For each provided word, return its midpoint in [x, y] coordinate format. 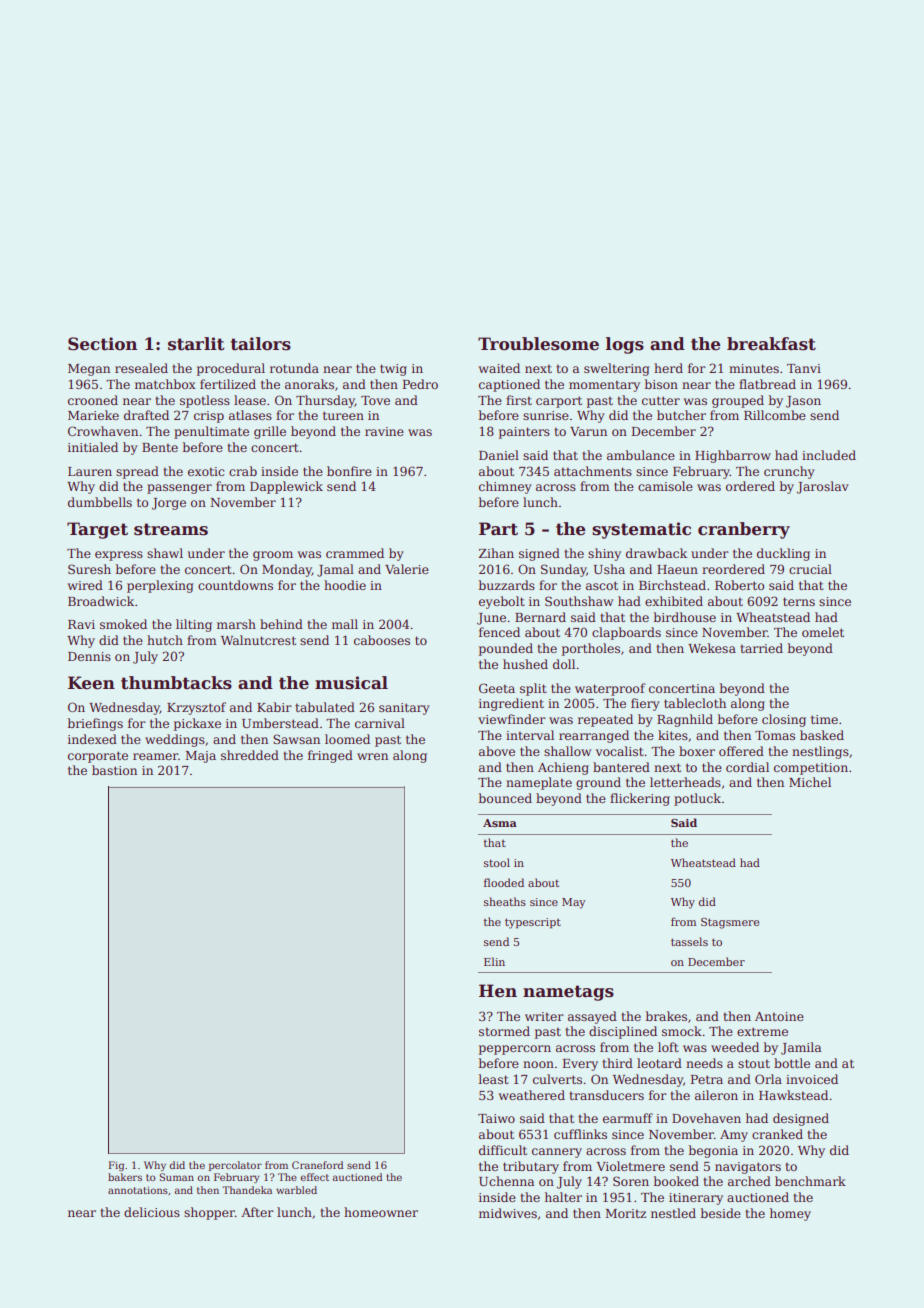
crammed [355, 553]
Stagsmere [730, 923]
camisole [665, 486]
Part [498, 529]
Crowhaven [103, 431]
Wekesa [712, 648]
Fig [116, 1166]
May [574, 903]
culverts [557, 1079]
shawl [165, 553]
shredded [250, 755]
